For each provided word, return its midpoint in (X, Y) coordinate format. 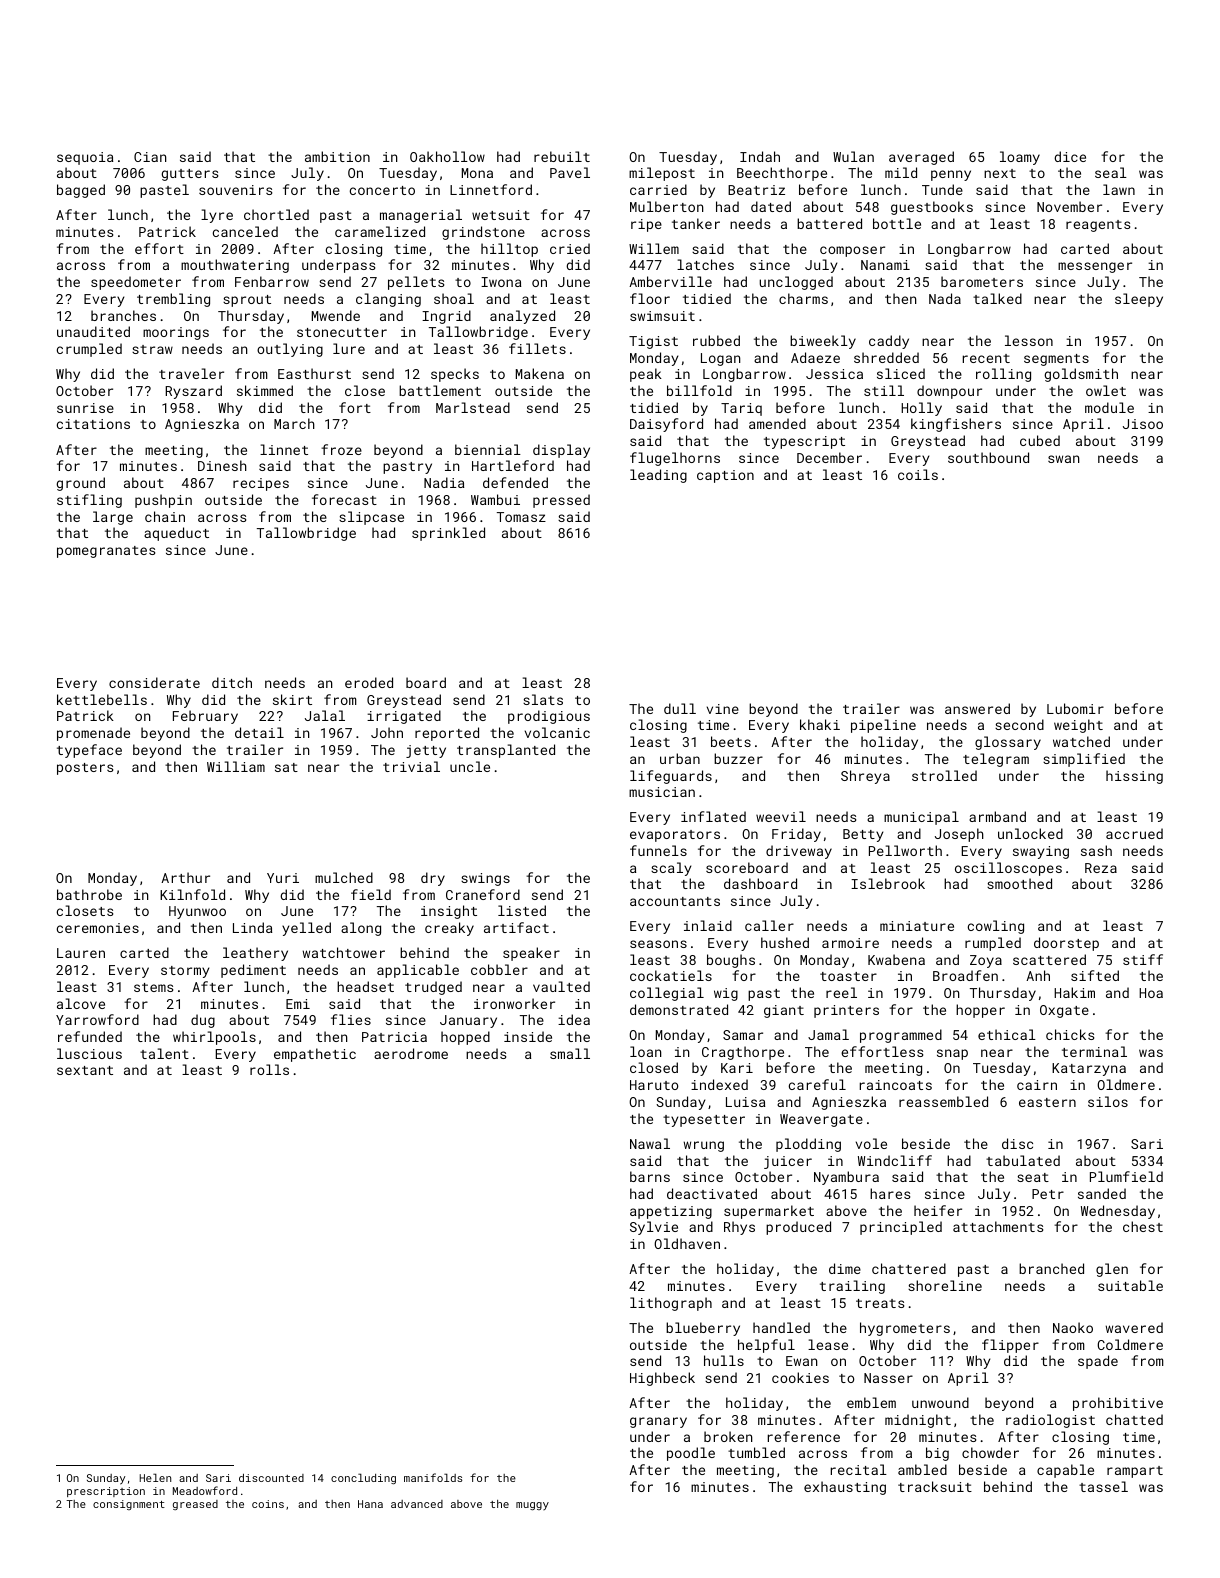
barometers (982, 281)
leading (658, 476)
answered (977, 708)
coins (268, 1504)
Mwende (336, 315)
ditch (232, 682)
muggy (532, 1506)
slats (543, 699)
